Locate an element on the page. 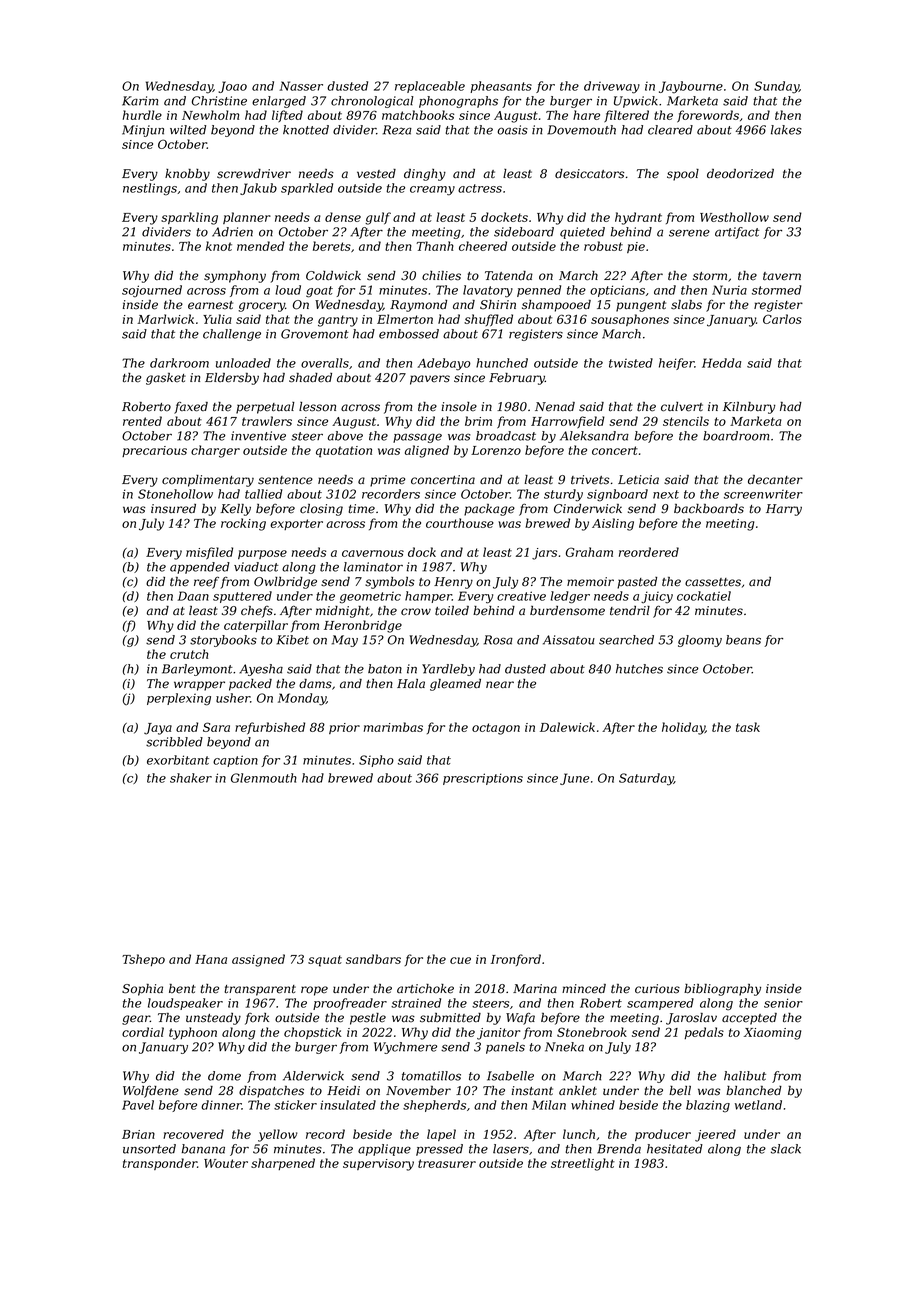  Brian is located at coordinates (138, 1134).
